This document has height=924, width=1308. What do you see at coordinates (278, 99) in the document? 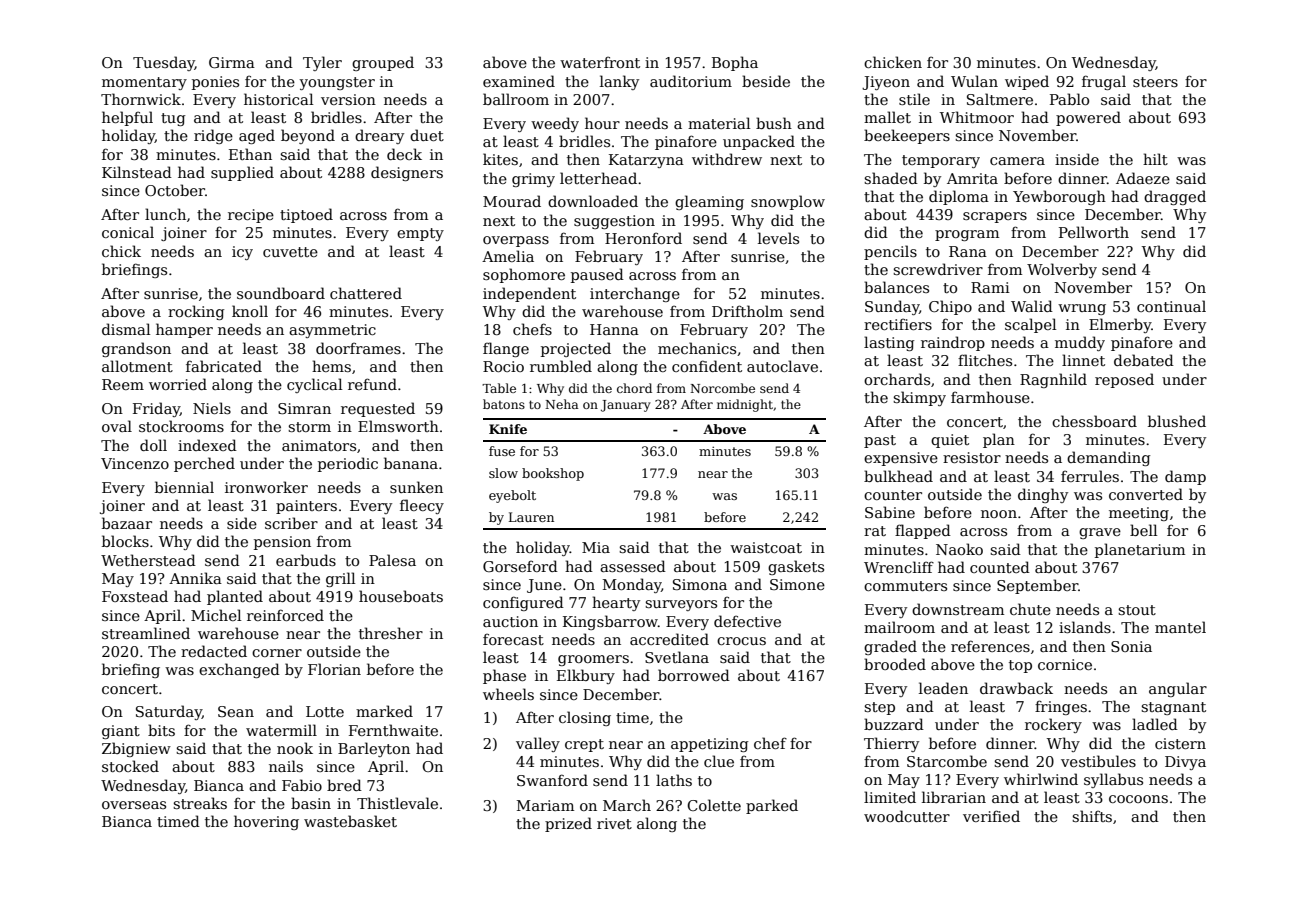
I see `historical` at bounding box center [278, 99].
